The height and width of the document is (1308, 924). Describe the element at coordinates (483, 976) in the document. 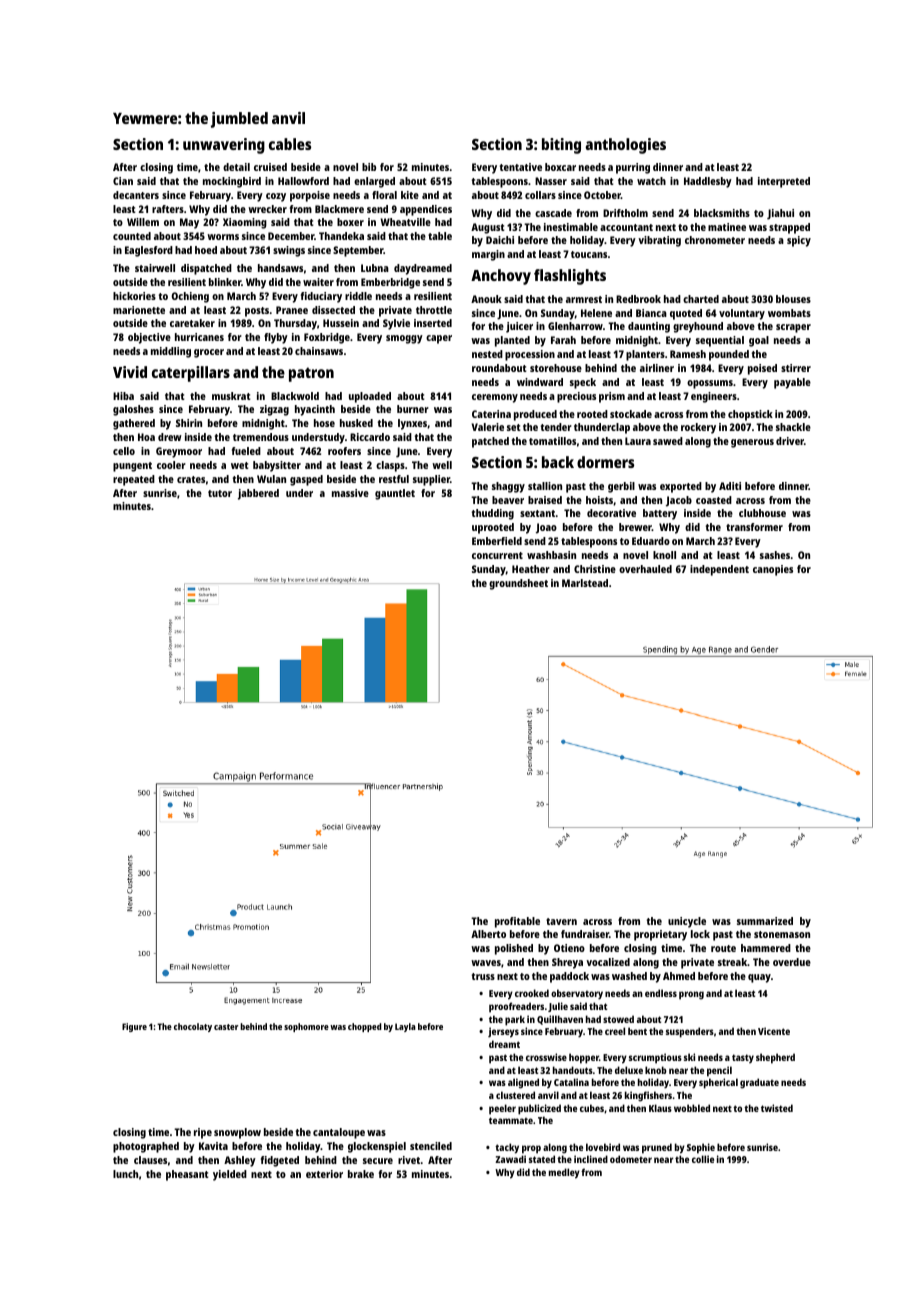

I see `truss` at that location.
